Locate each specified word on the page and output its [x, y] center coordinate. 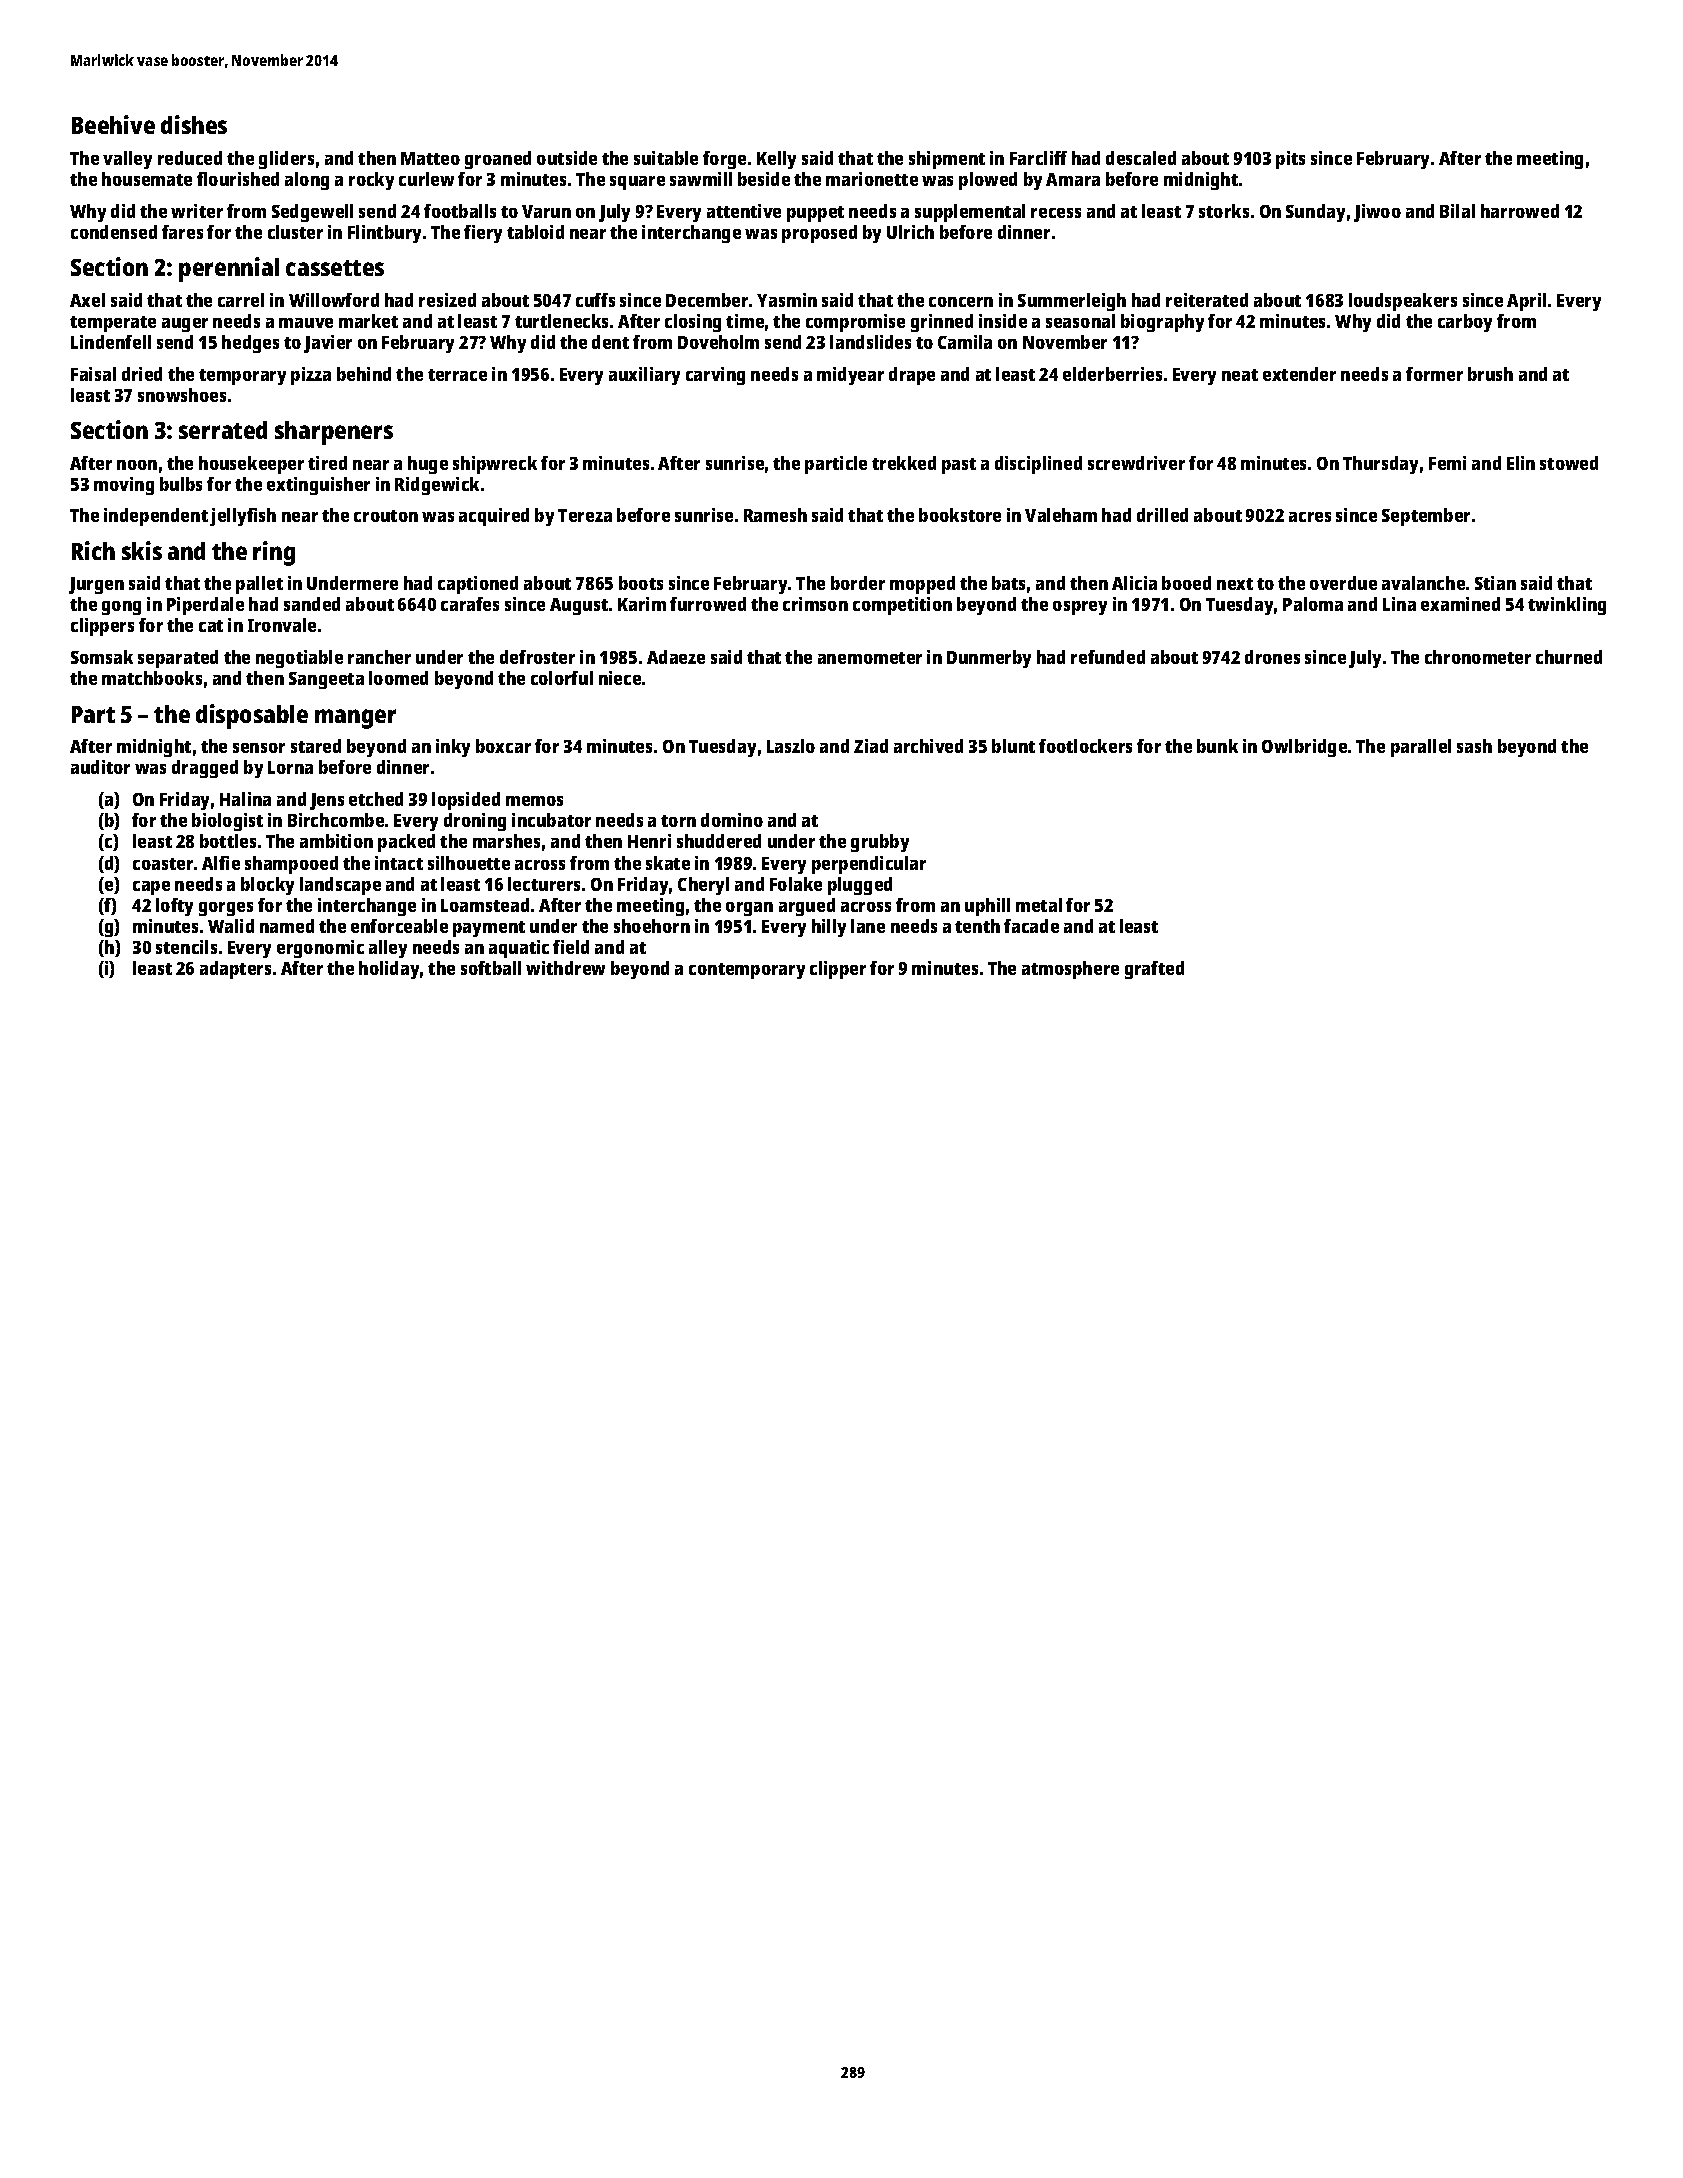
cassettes [335, 268]
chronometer [1478, 657]
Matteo [430, 158]
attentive [744, 211]
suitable [666, 158]
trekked [904, 463]
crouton [386, 516]
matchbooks [152, 678]
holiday [389, 970]
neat [1240, 375]
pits [1290, 160]
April [1526, 302]
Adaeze [676, 657]
